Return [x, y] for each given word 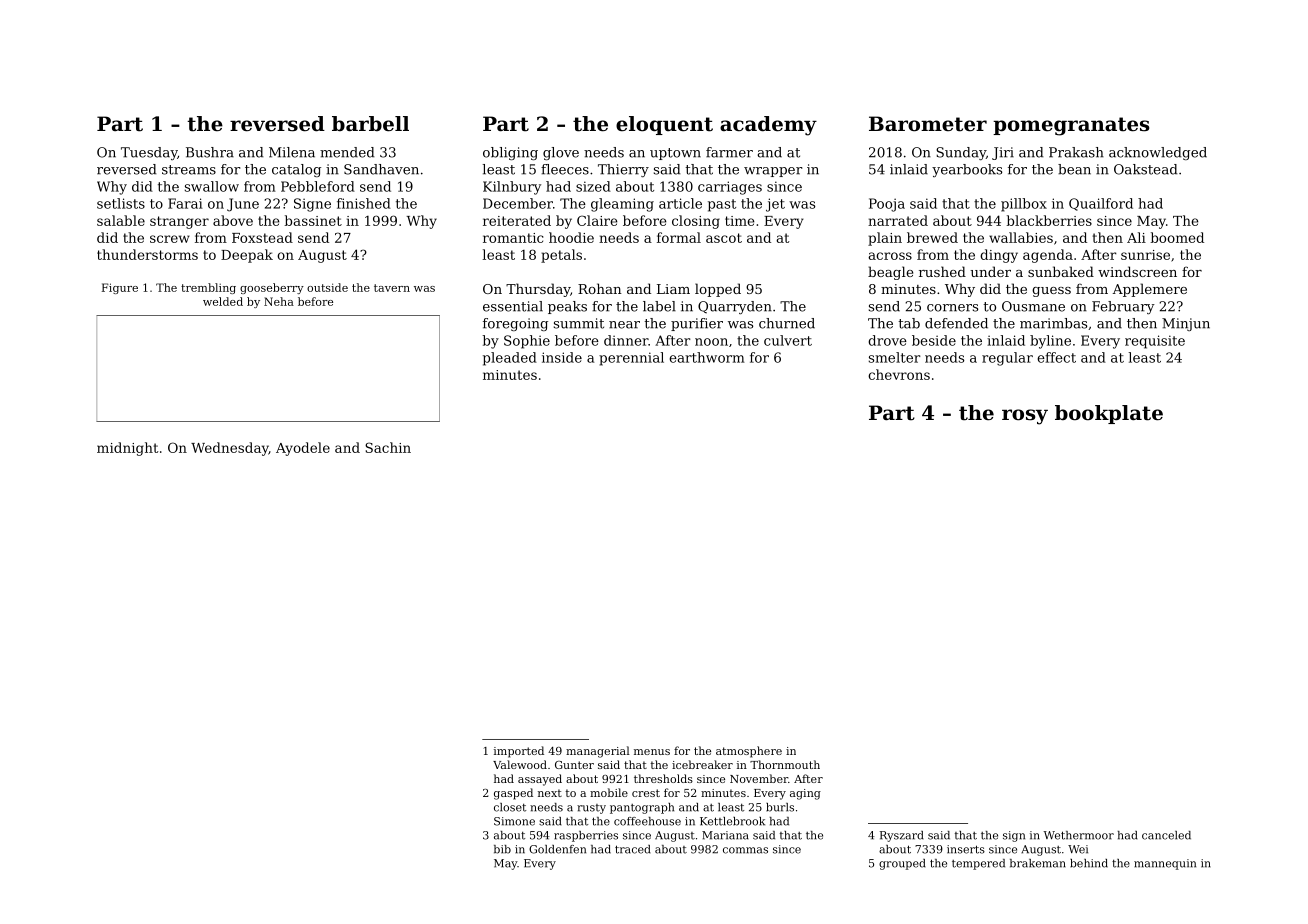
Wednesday [230, 449]
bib [502, 849]
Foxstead [262, 237]
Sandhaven [381, 169]
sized [593, 186]
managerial [598, 752]
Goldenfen [557, 849]
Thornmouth [785, 764]
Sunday [961, 153]
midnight [127, 449]
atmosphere [749, 752]
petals [561, 256]
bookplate [1109, 414]
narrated [898, 220]
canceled [1166, 835]
